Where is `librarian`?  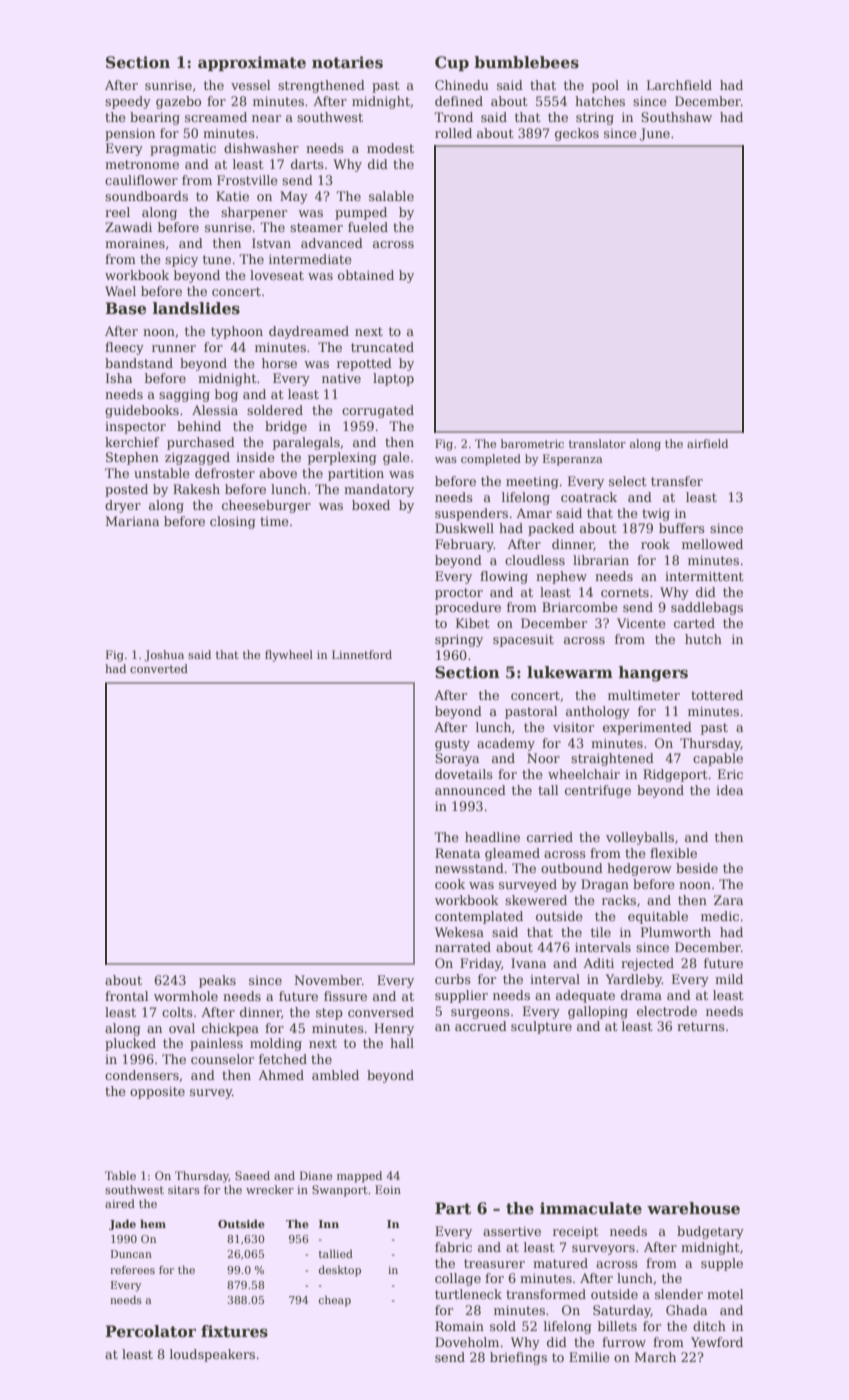 librarian is located at coordinates (601, 560).
